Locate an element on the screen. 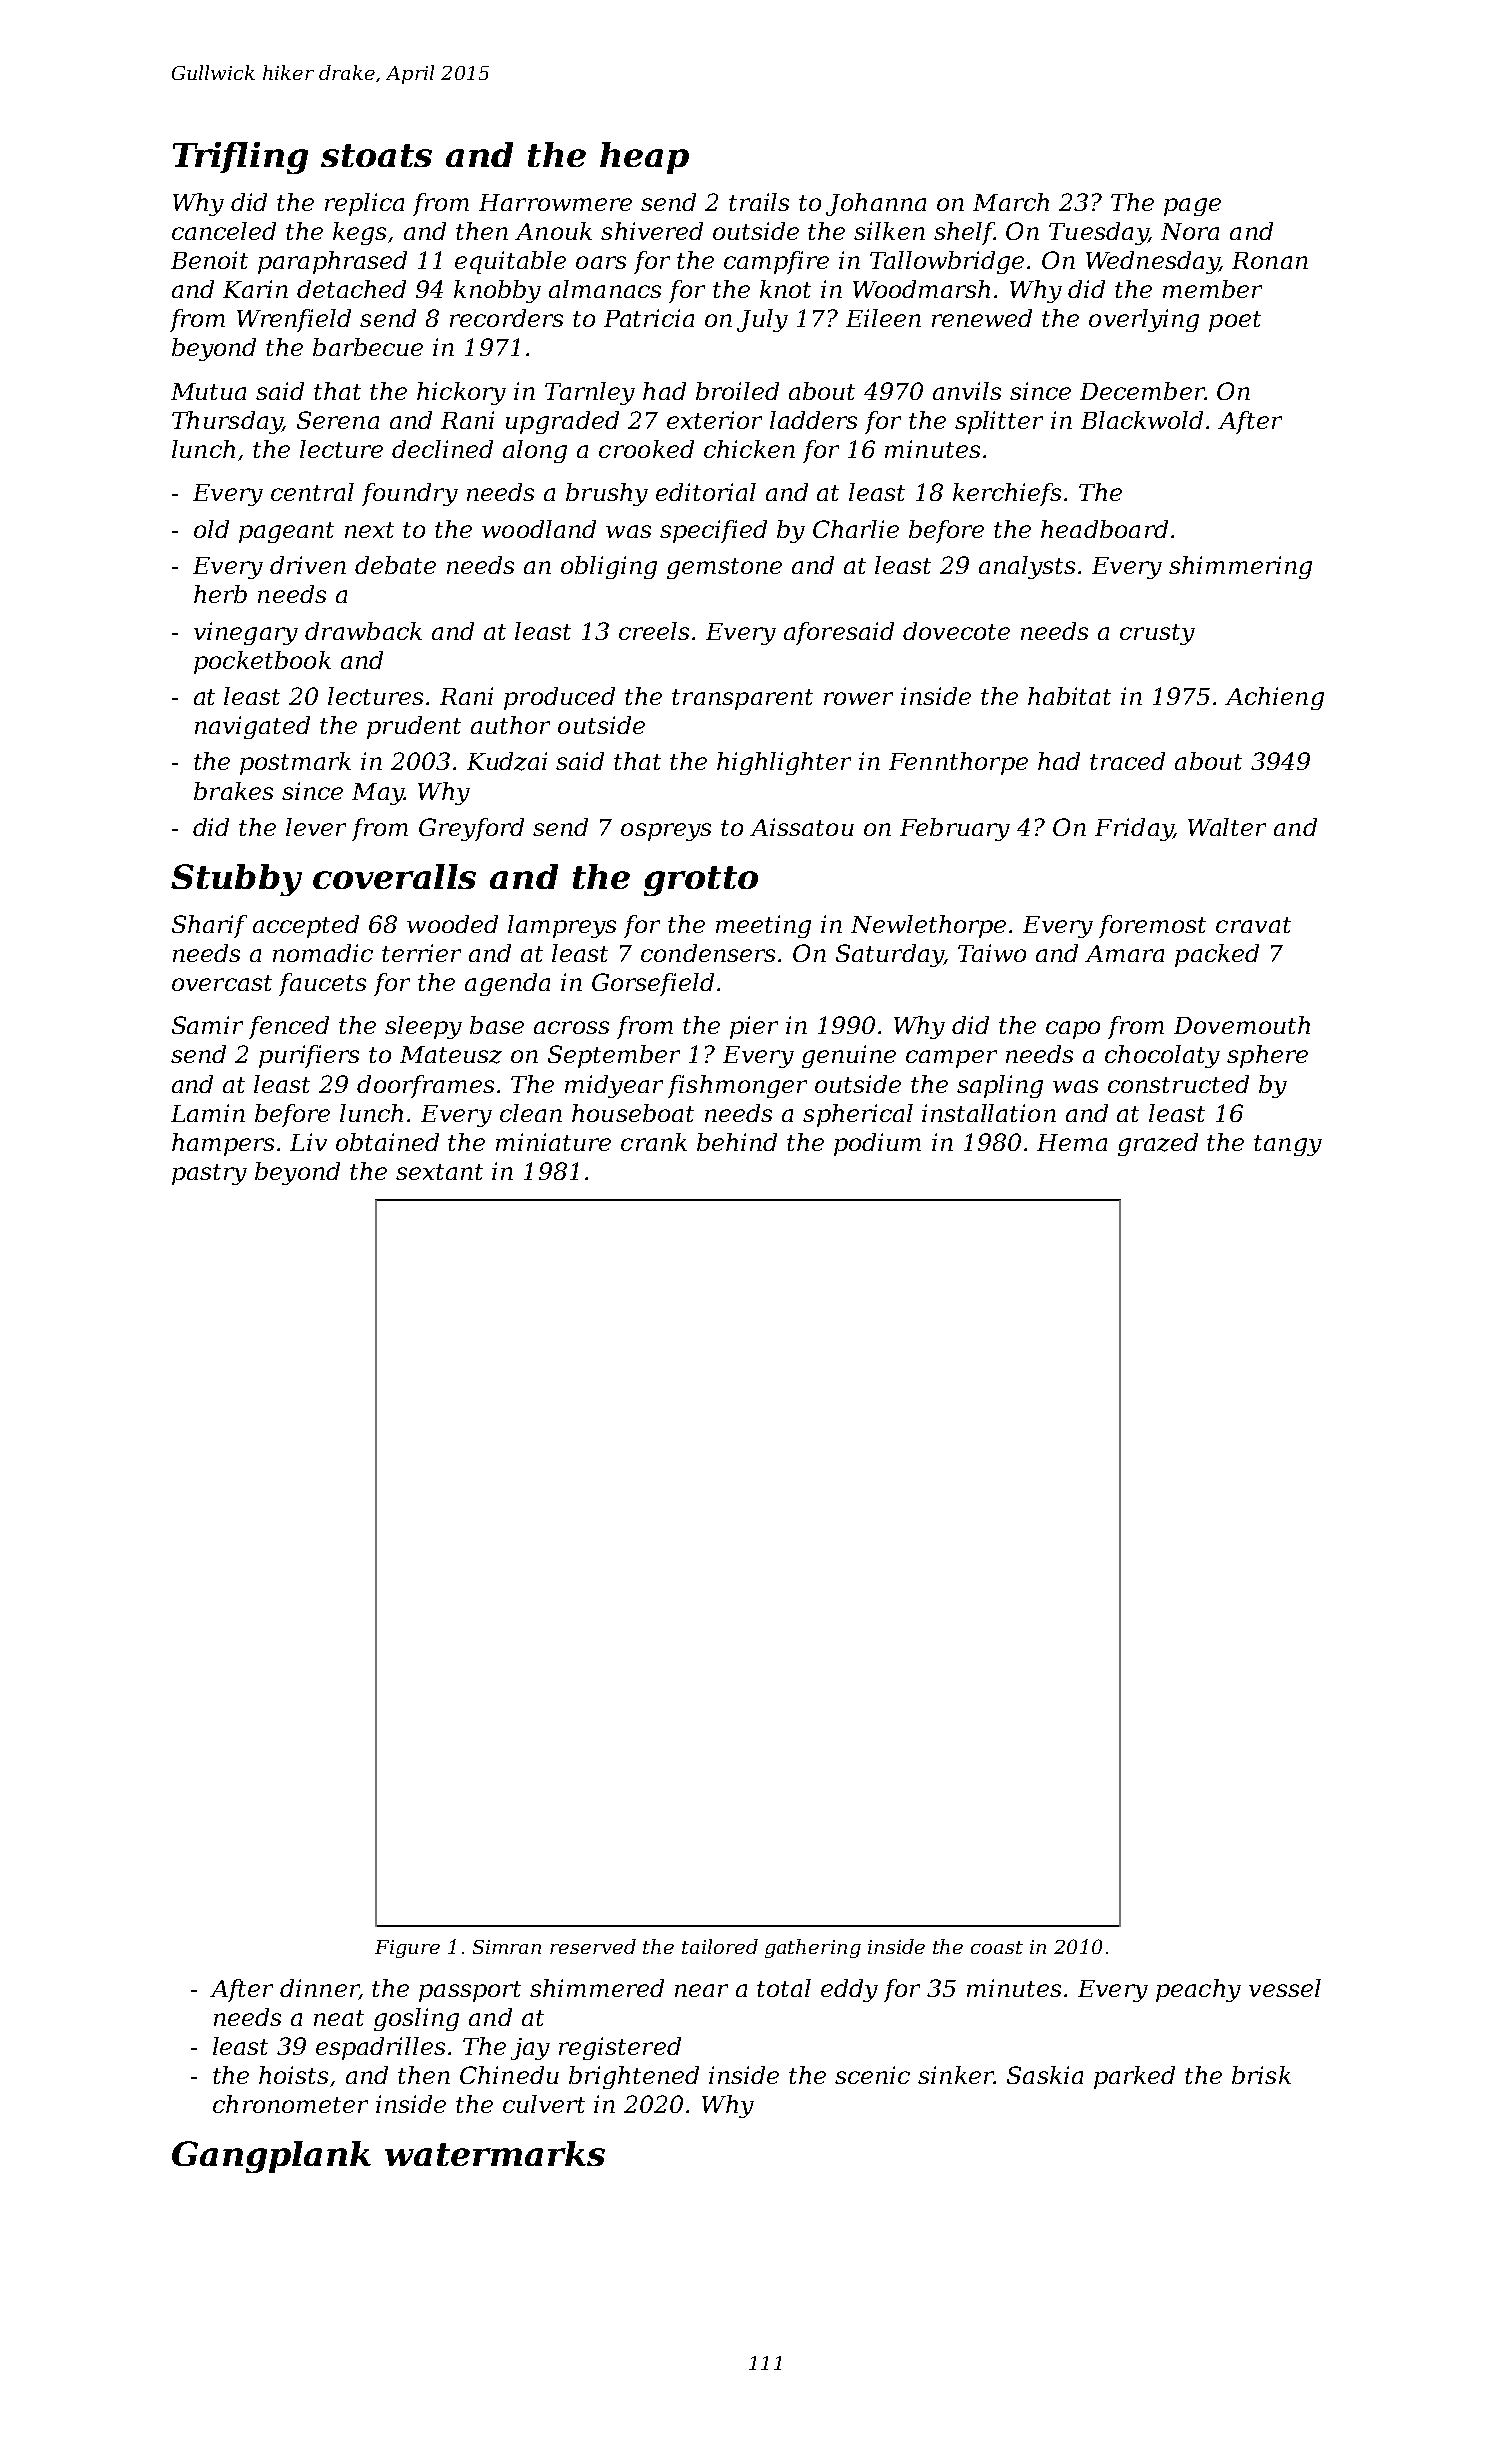 The width and height of the screenshot is (1496, 2464). dinner is located at coordinates (319, 1988).
